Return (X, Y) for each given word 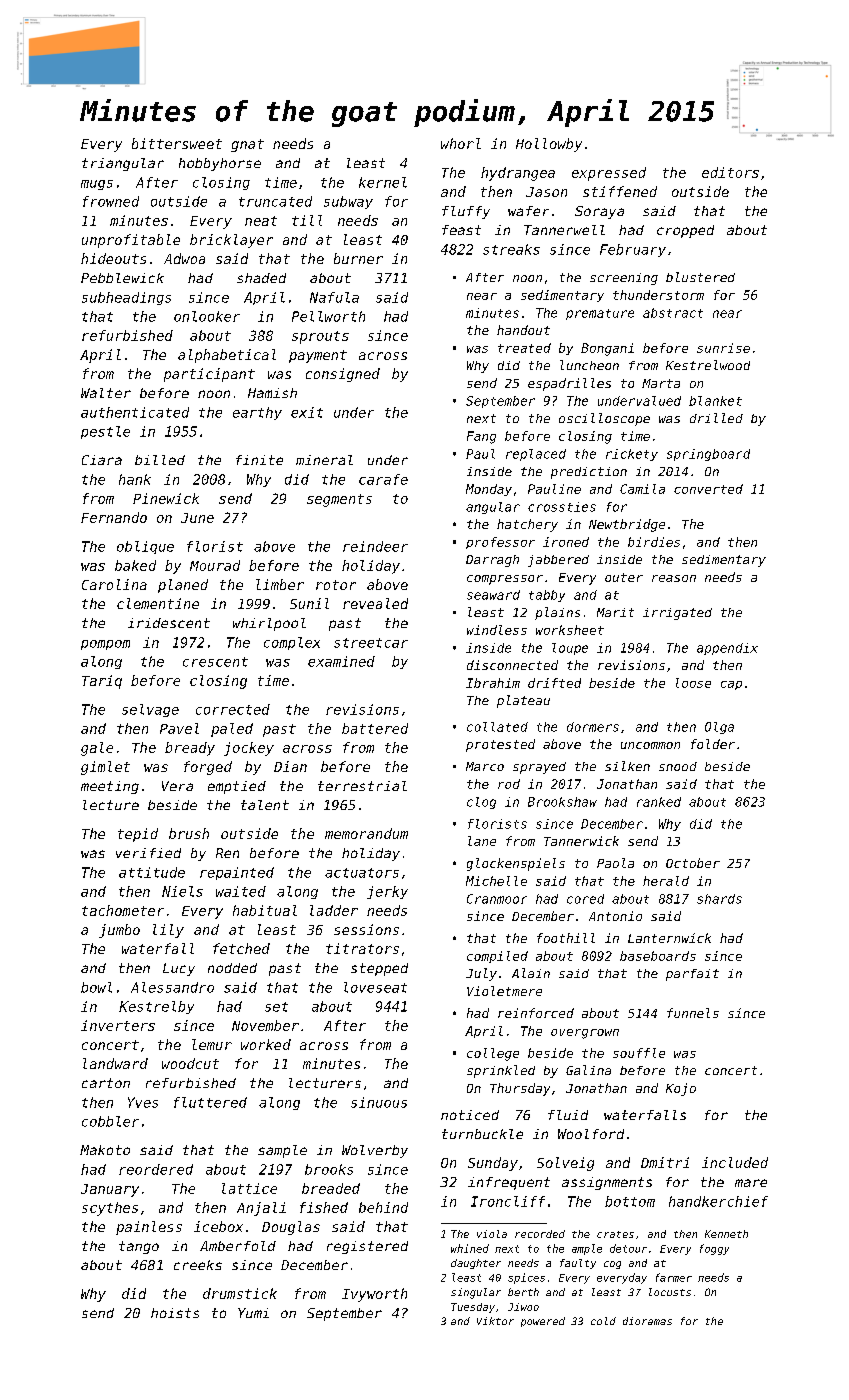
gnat (247, 145)
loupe (570, 649)
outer (624, 577)
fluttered (210, 1102)
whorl (461, 143)
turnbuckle (482, 1134)
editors (730, 172)
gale (97, 749)
